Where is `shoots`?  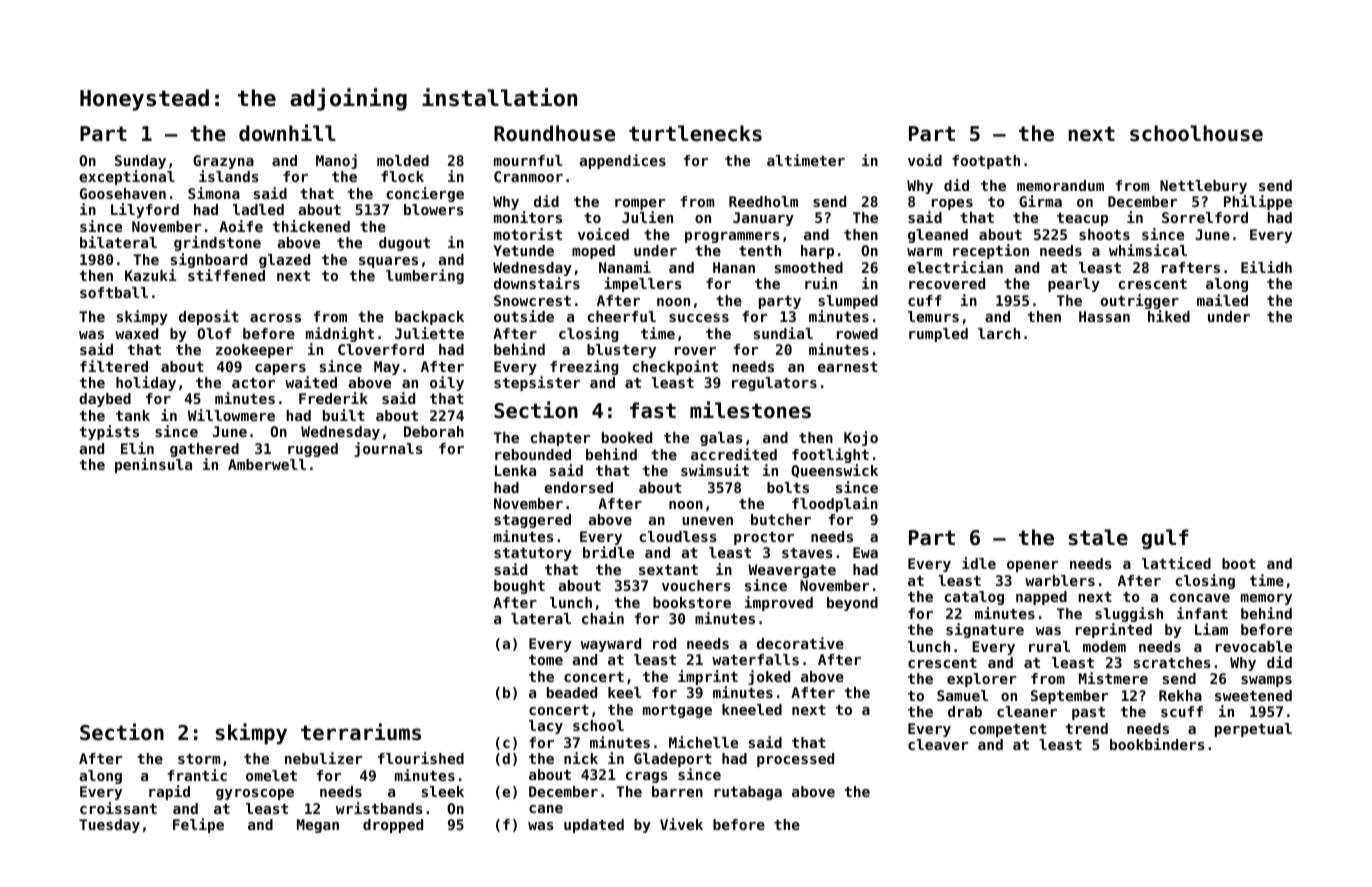 shoots is located at coordinates (1104, 234).
